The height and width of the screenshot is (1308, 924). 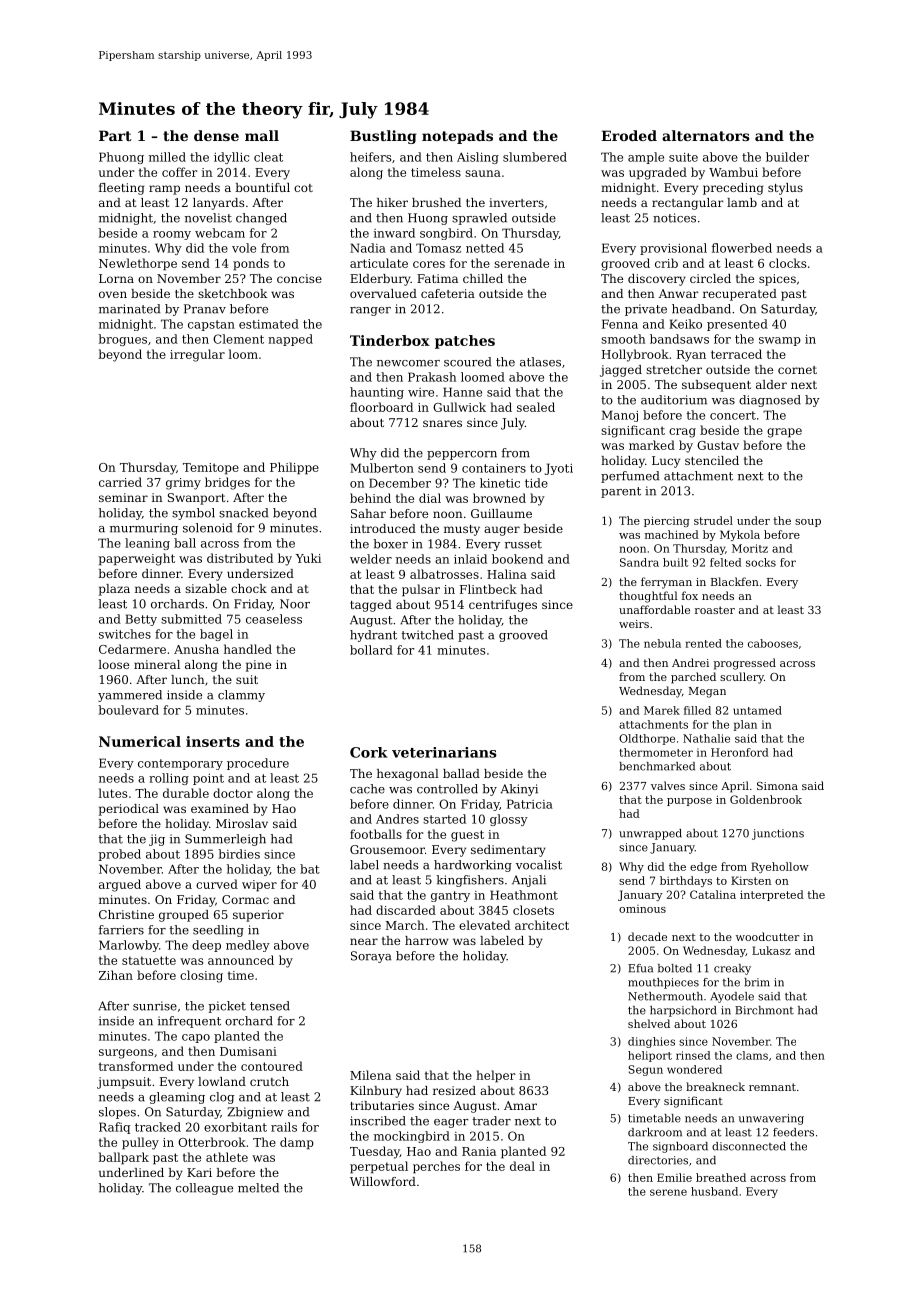 I want to click on dense, so click(x=216, y=135).
